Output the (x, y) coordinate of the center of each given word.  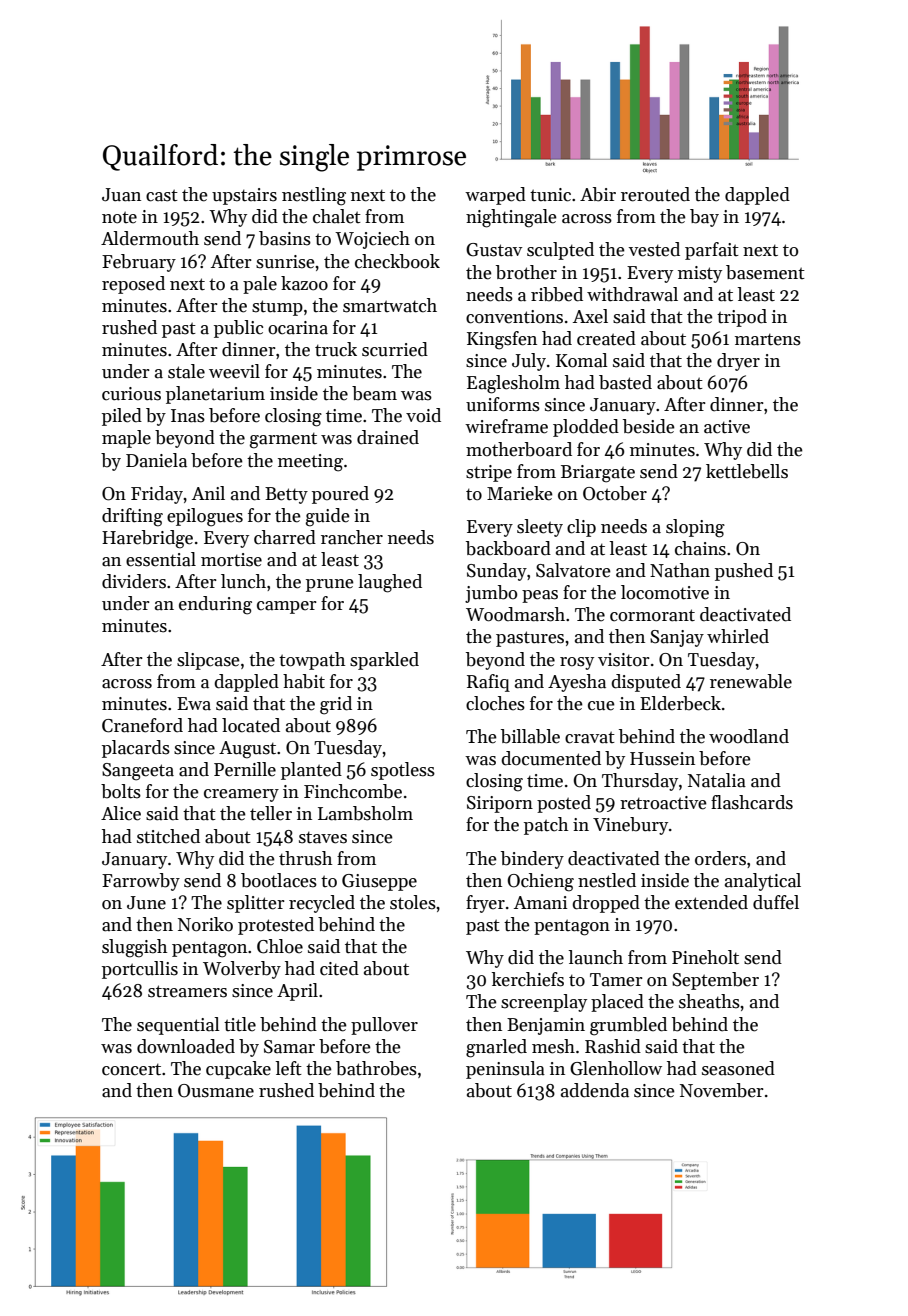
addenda (595, 1090)
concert (131, 1069)
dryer (738, 362)
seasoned (738, 1068)
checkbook (397, 261)
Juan (121, 195)
